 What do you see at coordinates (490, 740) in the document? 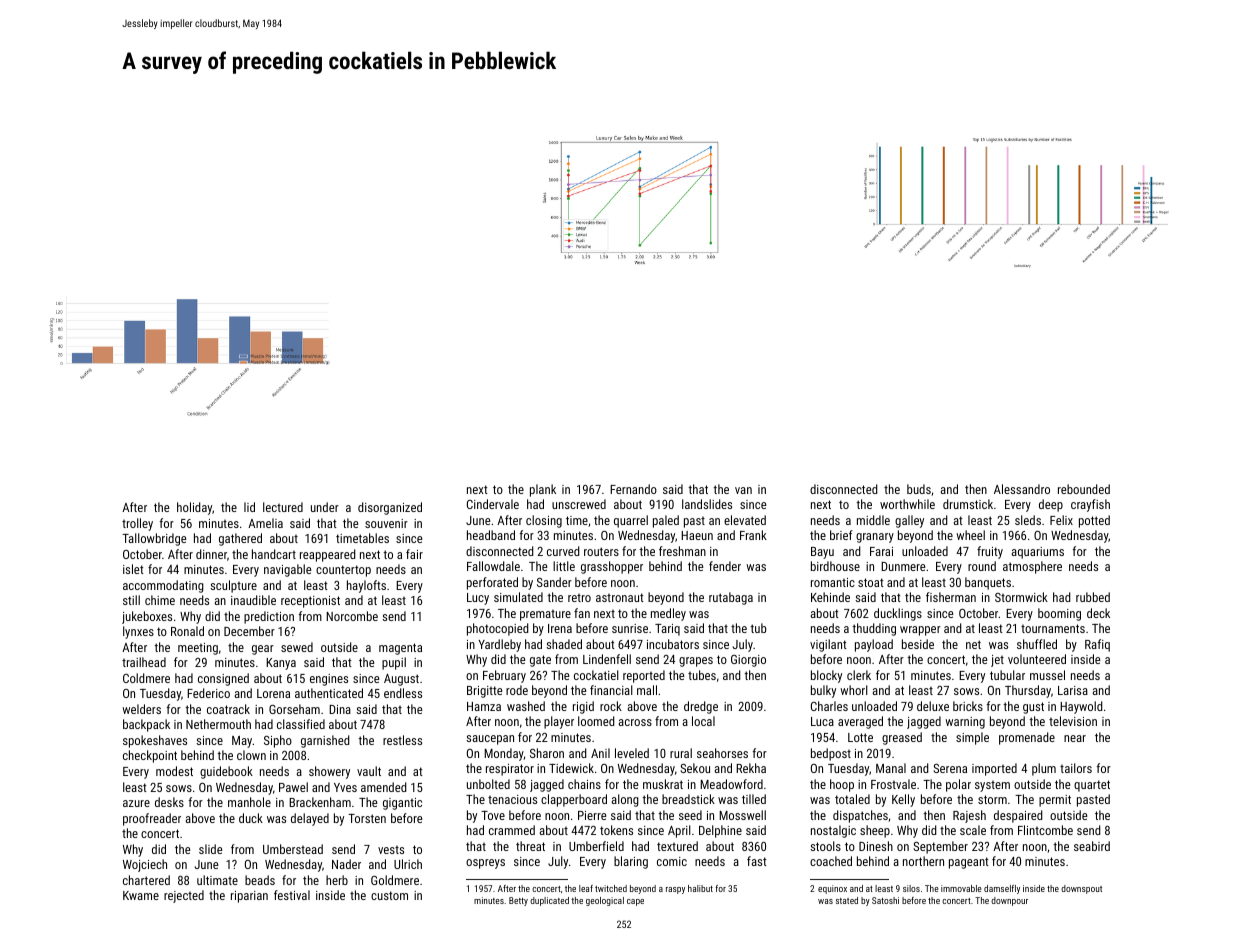
I see `saucepan` at bounding box center [490, 740].
